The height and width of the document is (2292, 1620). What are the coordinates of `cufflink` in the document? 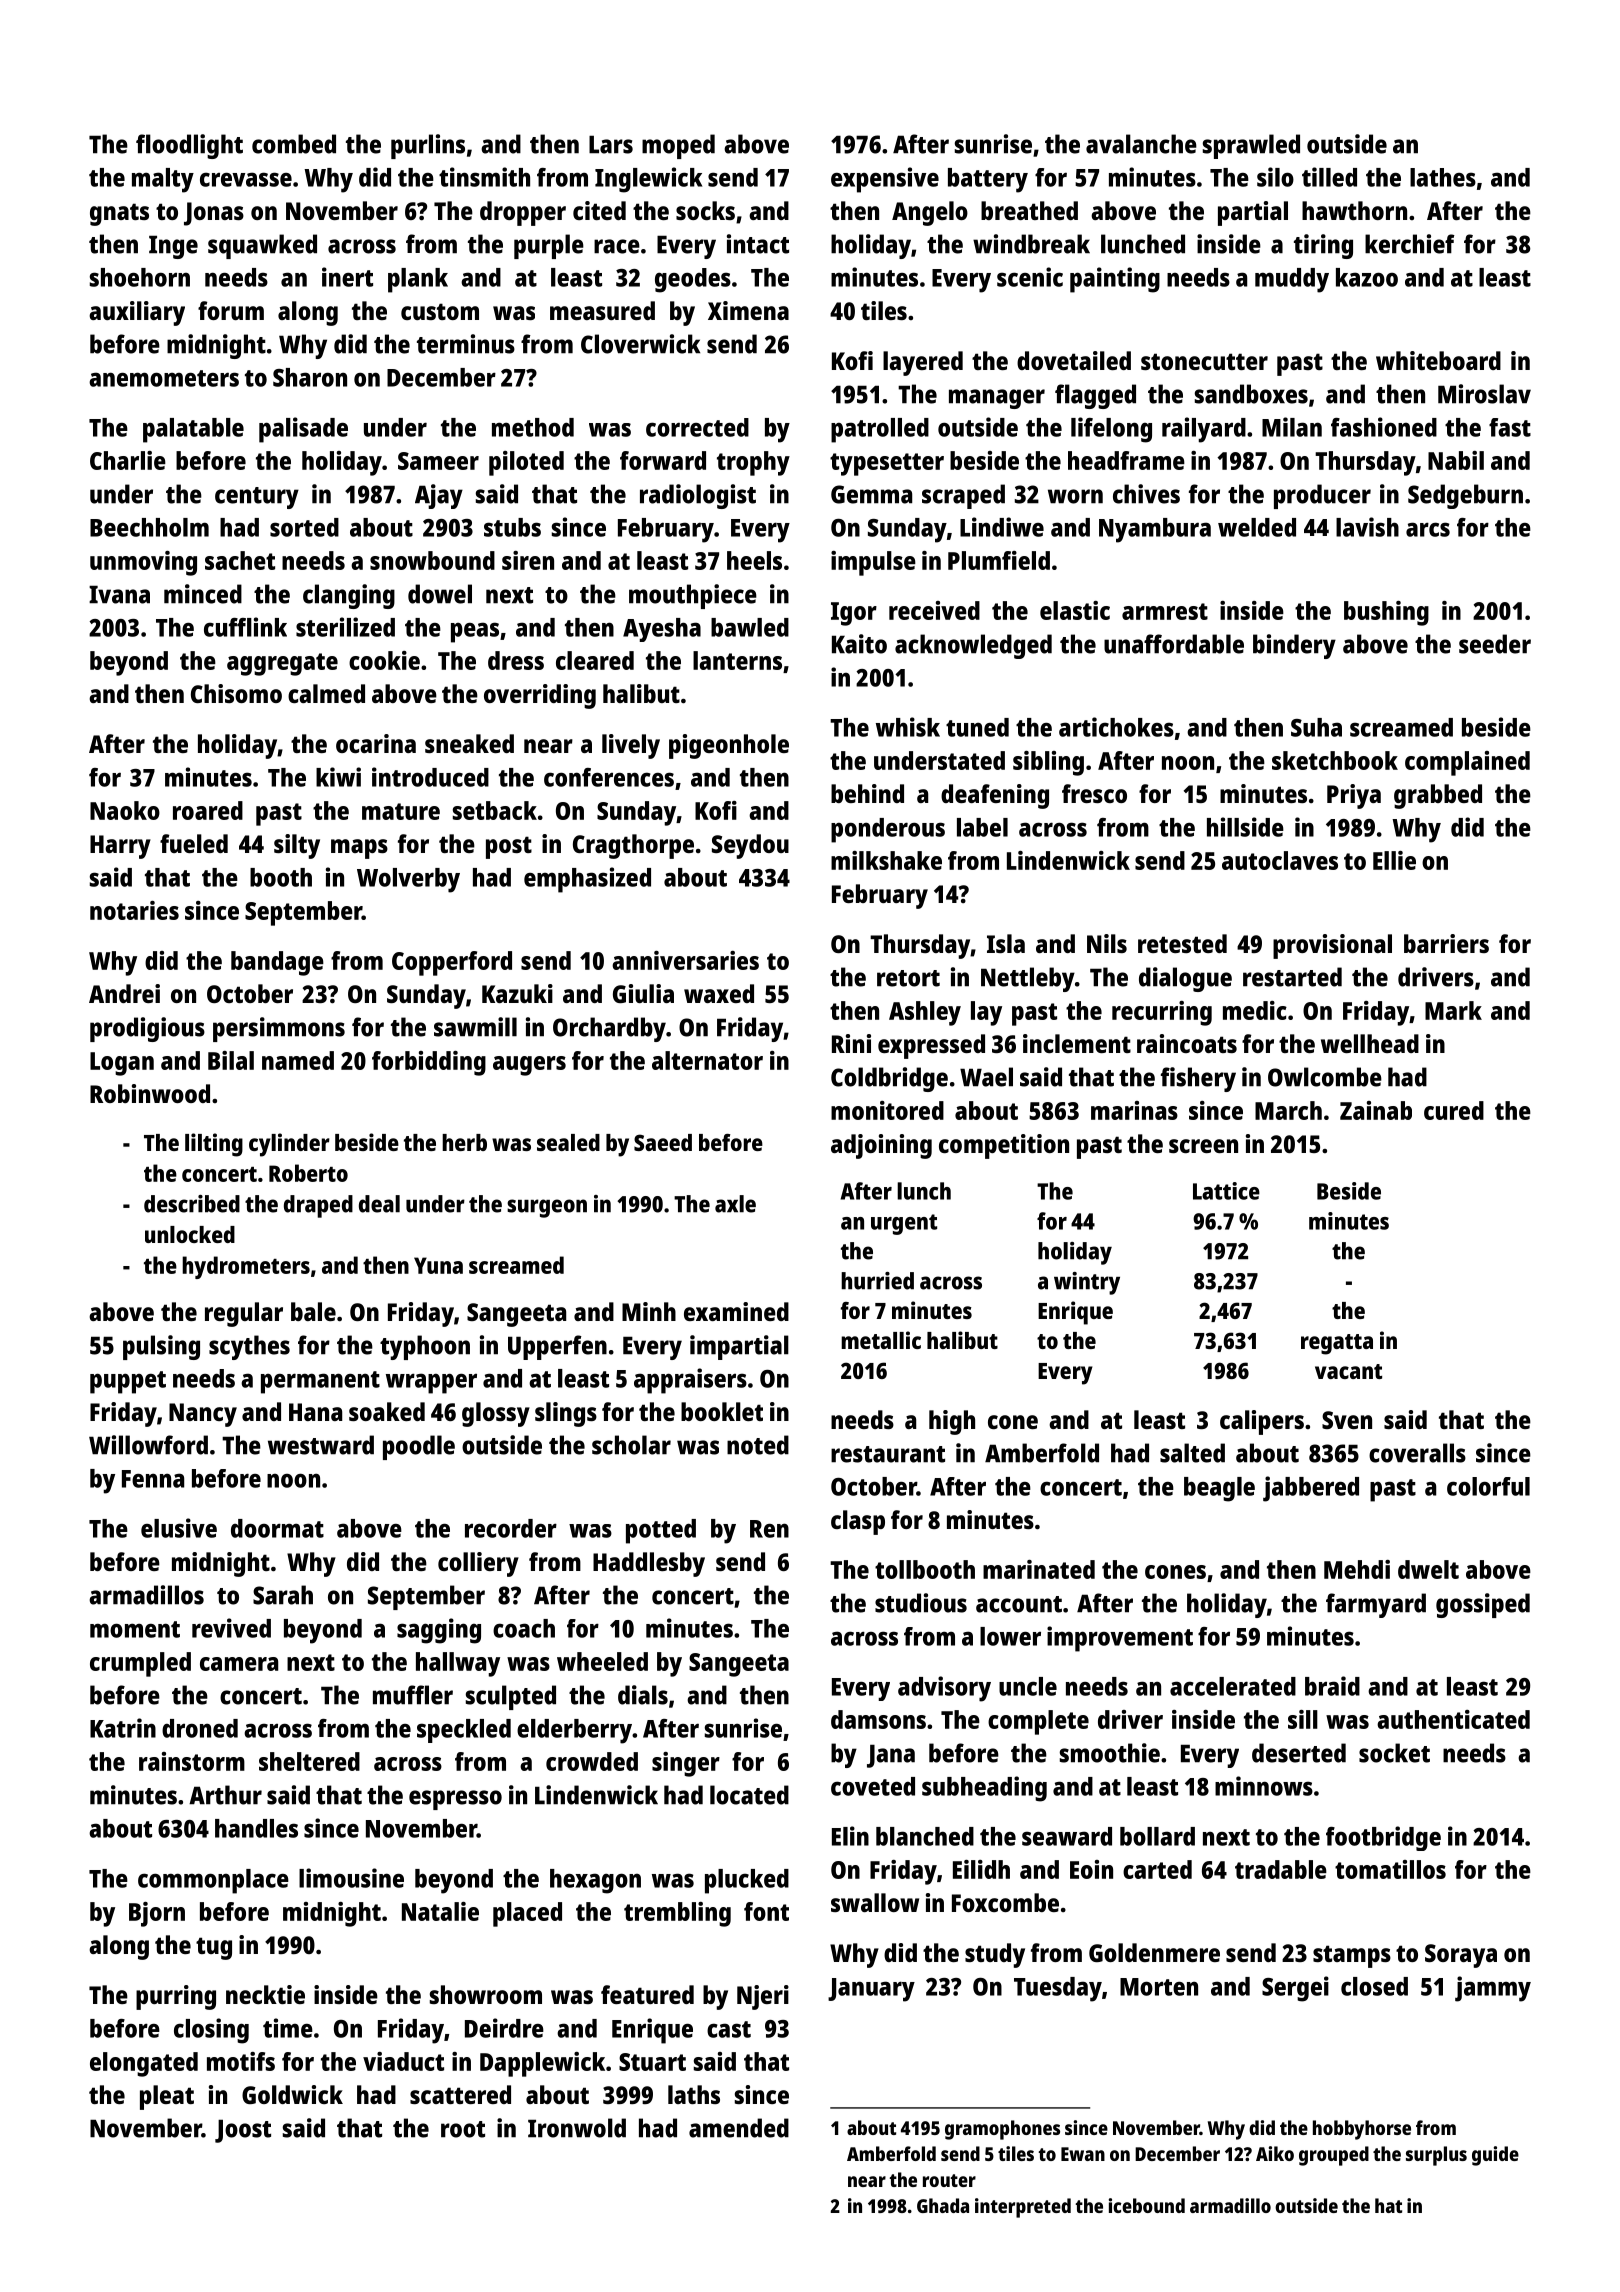 It's located at (245, 627).
